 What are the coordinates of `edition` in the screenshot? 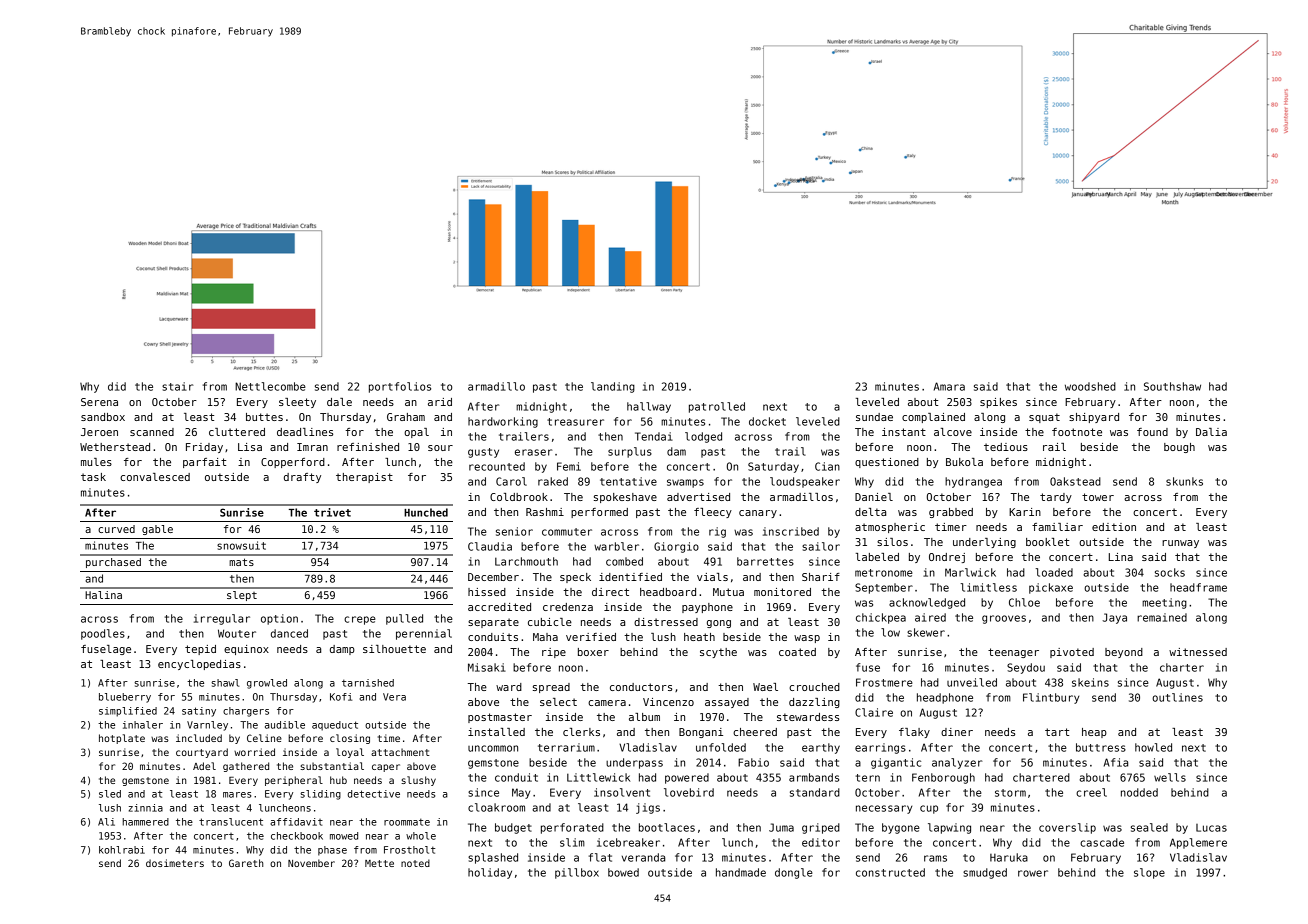 It's located at (1114, 527).
